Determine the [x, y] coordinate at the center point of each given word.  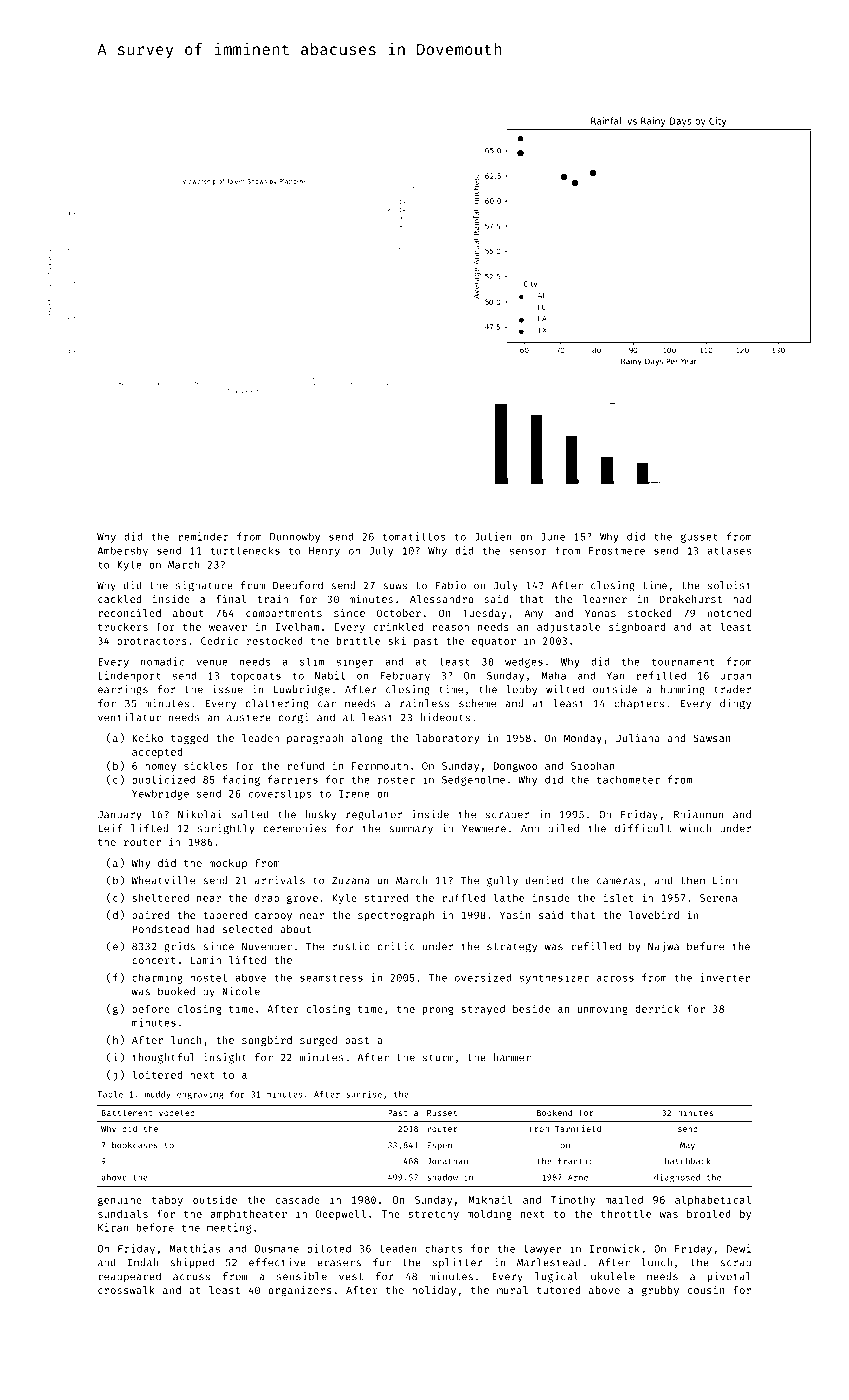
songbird [267, 1041]
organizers [300, 1291]
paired [150, 916]
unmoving [603, 1009]
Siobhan [593, 765]
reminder [203, 536]
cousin [706, 1290]
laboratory [447, 739]
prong [438, 1010]
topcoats [256, 677]
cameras [618, 881]
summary [411, 830]
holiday [434, 1291]
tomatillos [414, 536]
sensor [528, 551]
